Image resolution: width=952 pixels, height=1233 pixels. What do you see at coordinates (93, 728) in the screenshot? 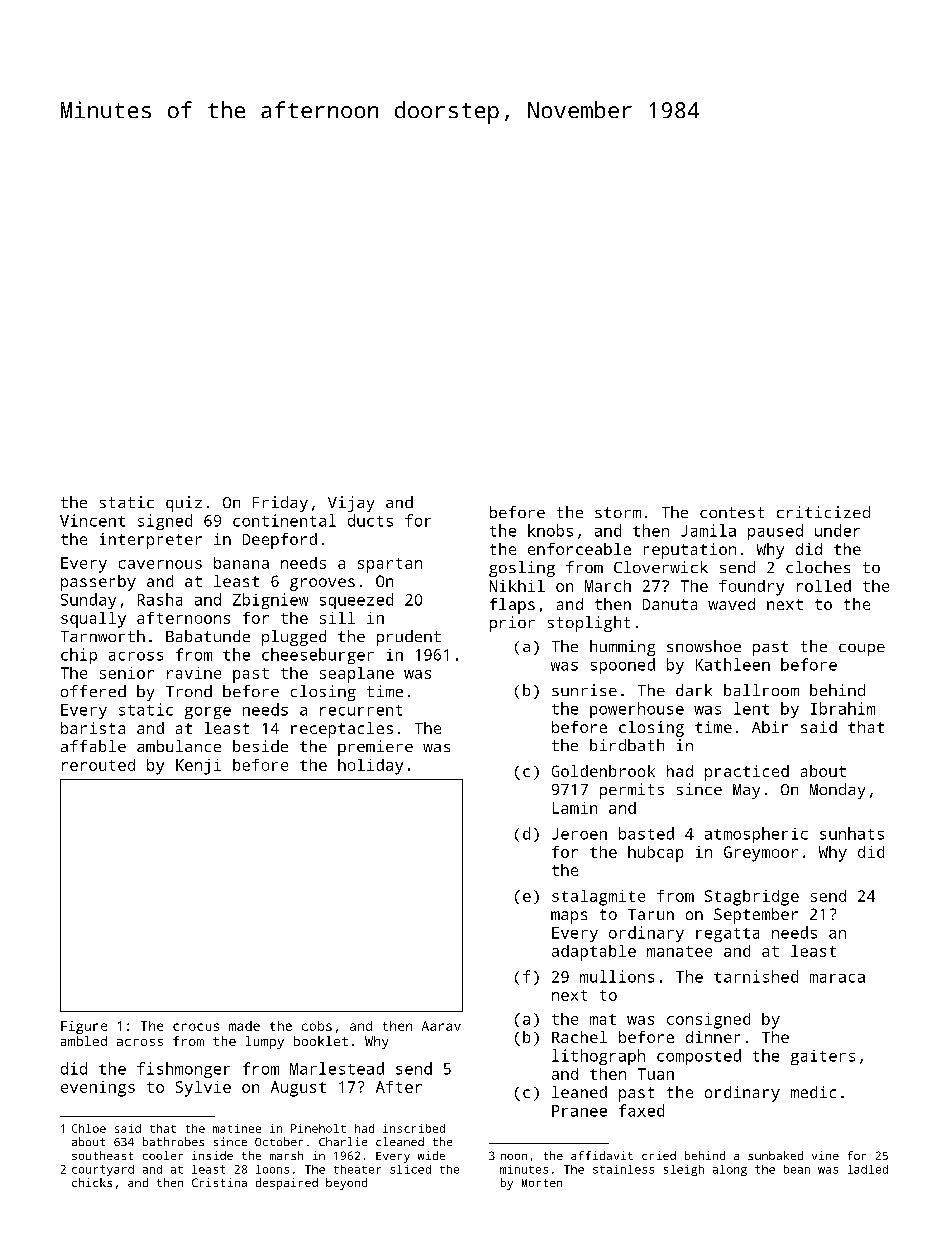
I see `barista` at bounding box center [93, 728].
